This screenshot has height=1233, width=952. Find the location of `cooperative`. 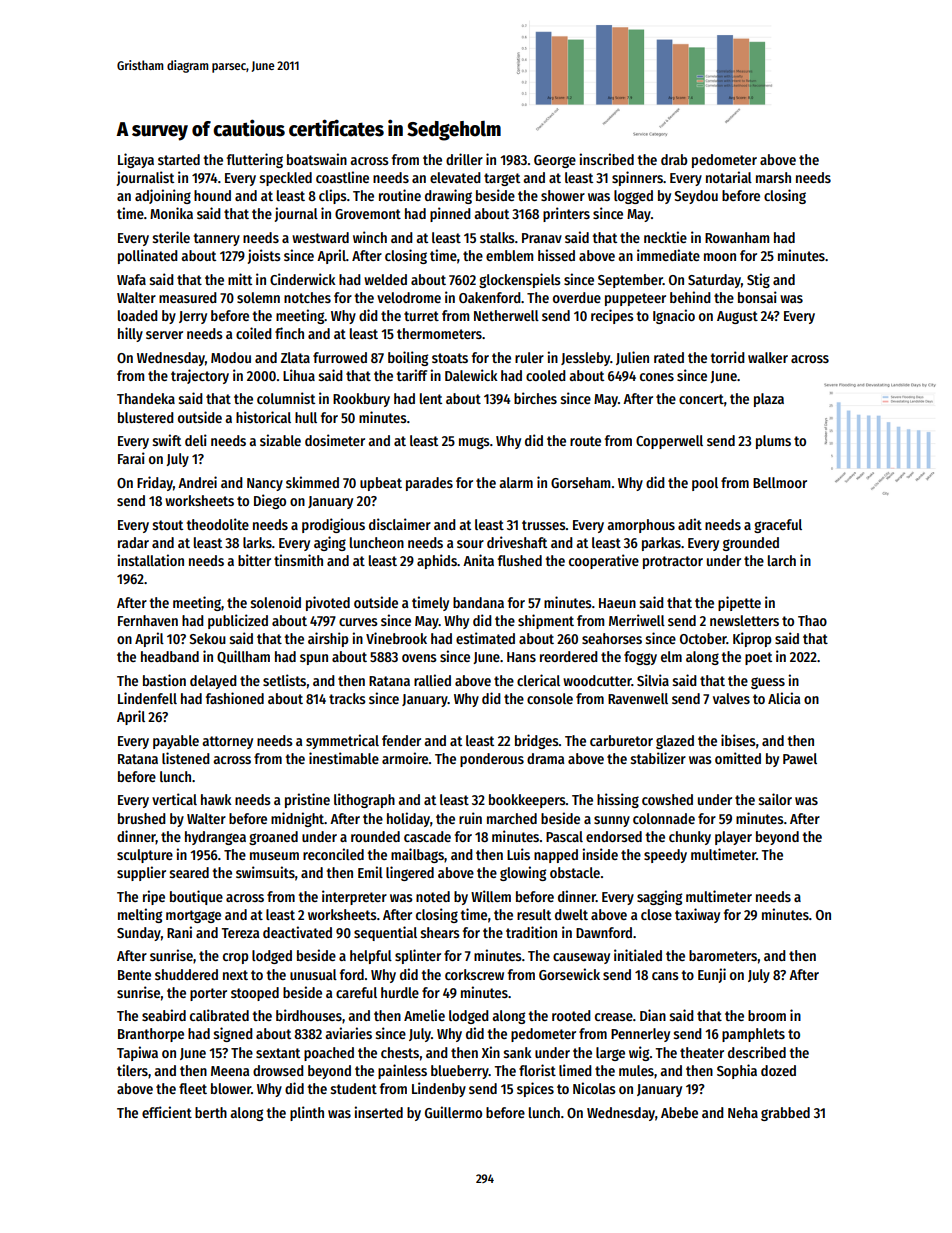

cooperative is located at coordinates (604, 561).
